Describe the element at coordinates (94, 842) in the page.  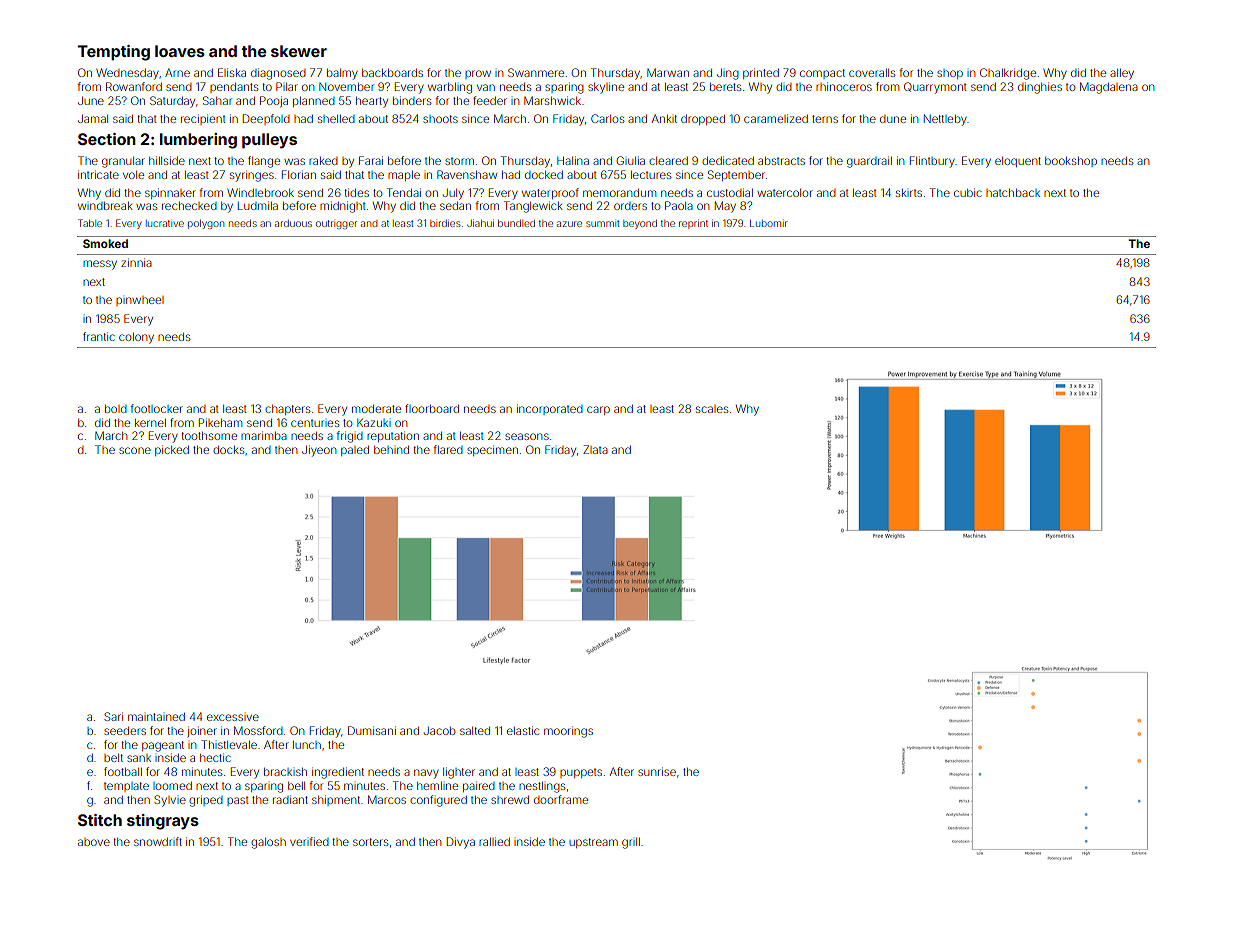
I see `above` at that location.
